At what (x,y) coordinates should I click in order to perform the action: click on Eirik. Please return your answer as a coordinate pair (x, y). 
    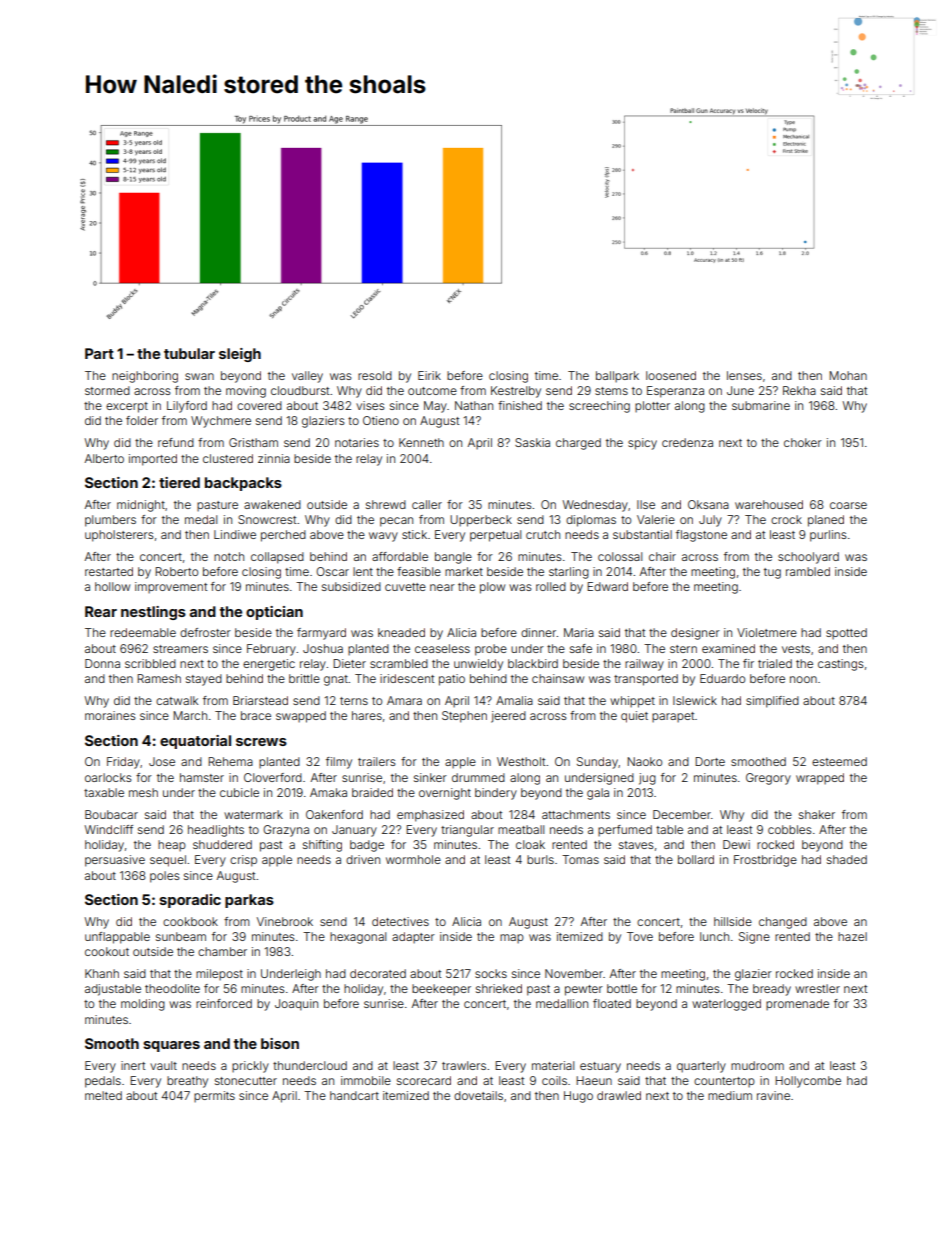
    Looking at the image, I should click on (429, 375).
